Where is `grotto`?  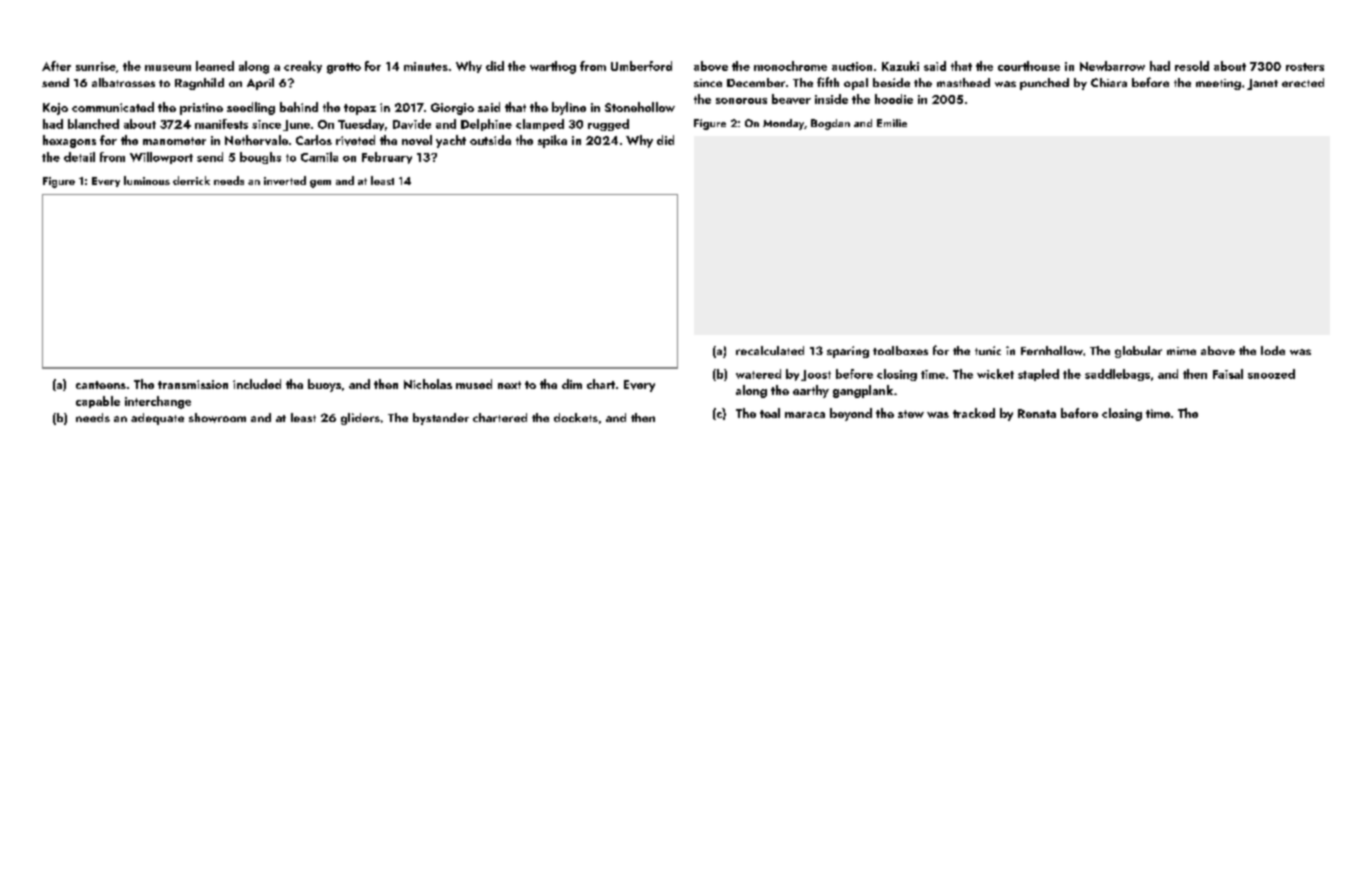 grotto is located at coordinates (344, 68).
